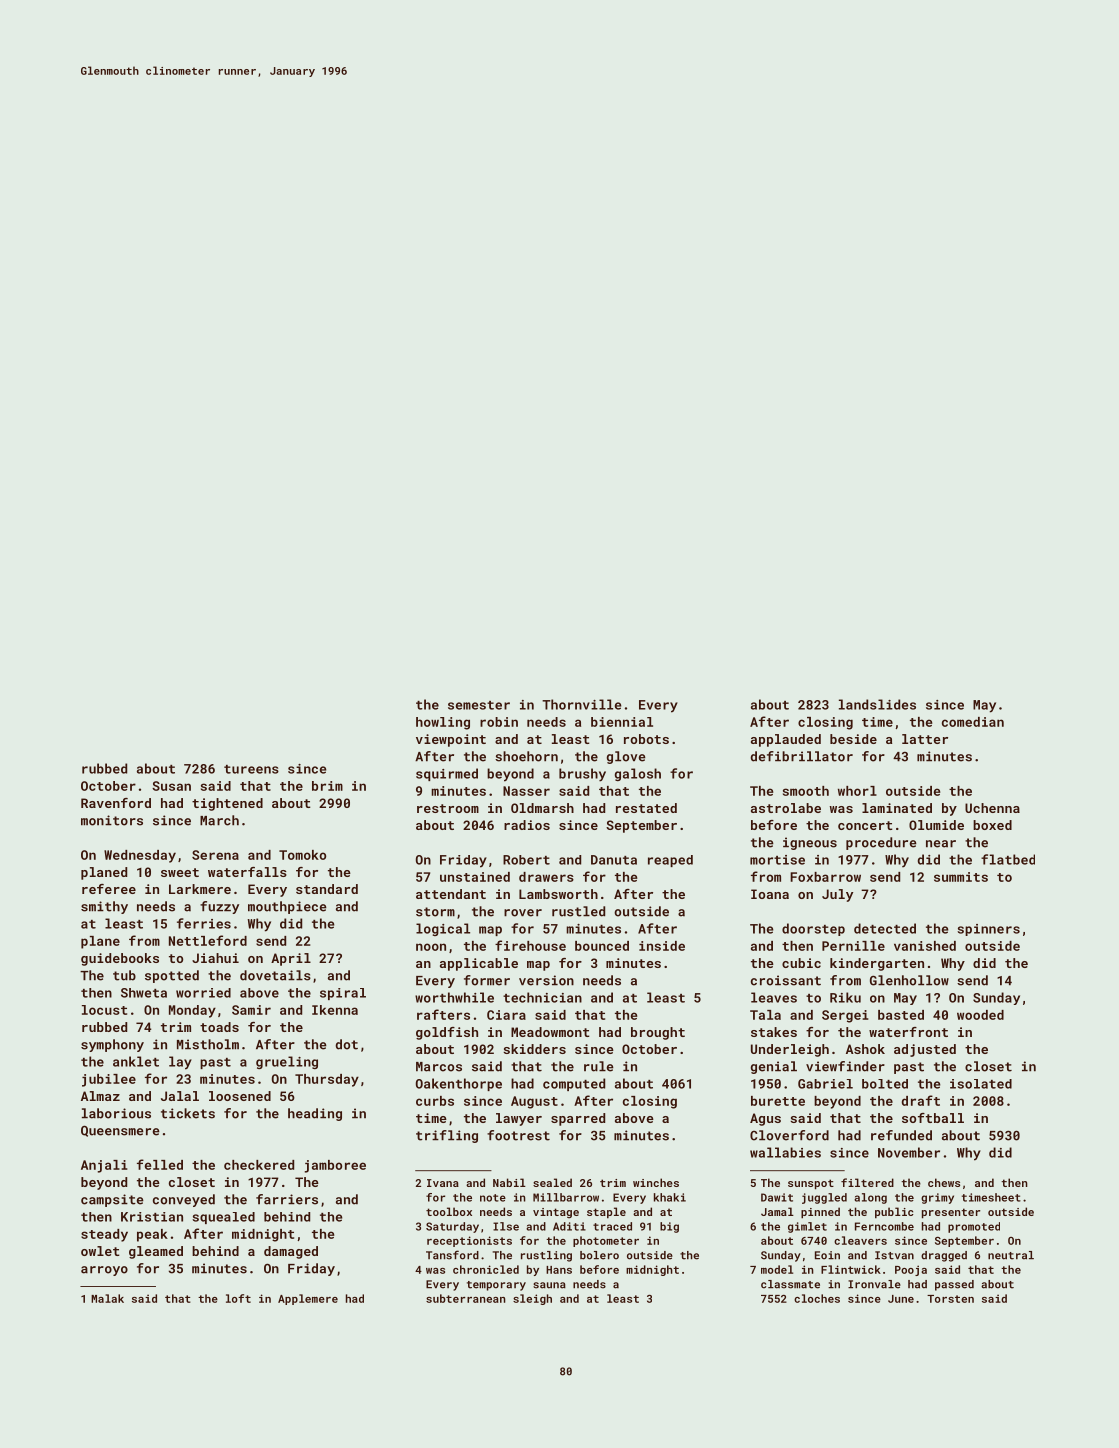 The width and height of the image is (1119, 1448). Describe the element at coordinates (107, 1298) in the image. I see `Malak` at that location.
